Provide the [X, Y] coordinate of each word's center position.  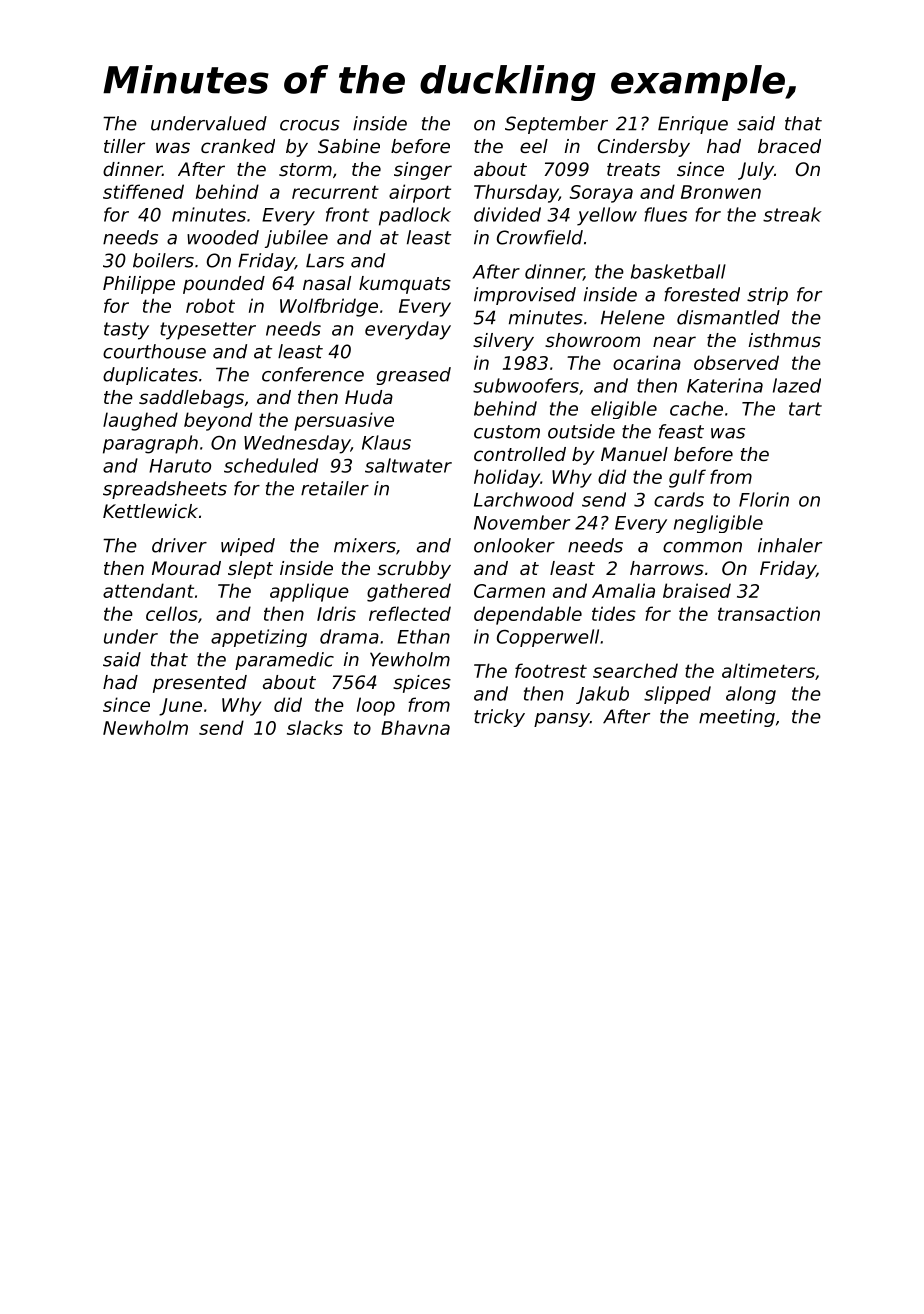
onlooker [514, 545]
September [556, 125]
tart [805, 409]
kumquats [405, 285]
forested [702, 294]
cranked [238, 146]
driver [179, 545]
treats [633, 169]
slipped [677, 695]
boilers [163, 260]
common [702, 547]
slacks [315, 727]
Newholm [145, 727]
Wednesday [297, 444]
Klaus [386, 442]
